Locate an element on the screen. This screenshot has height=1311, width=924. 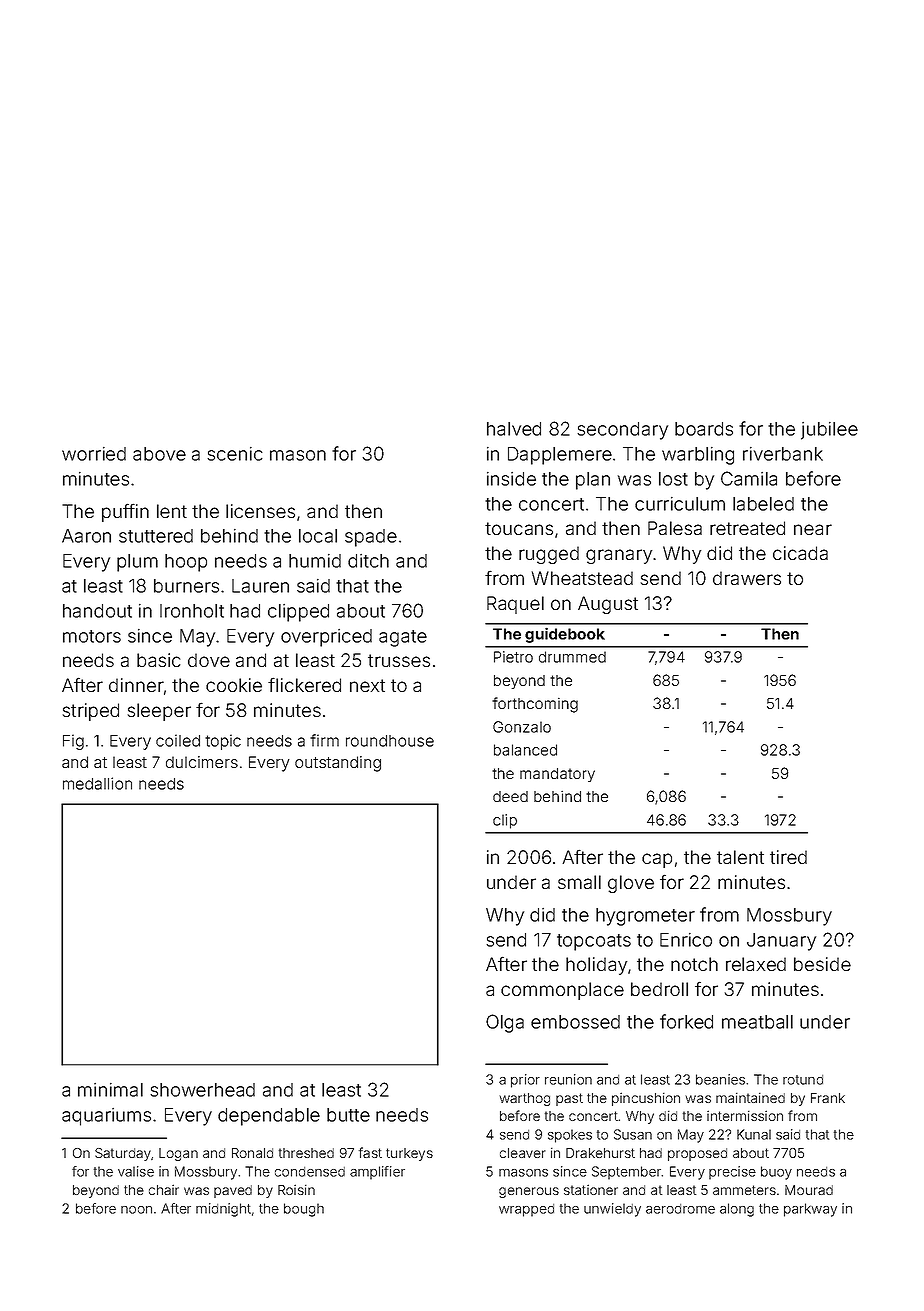
boards is located at coordinates (704, 429).
